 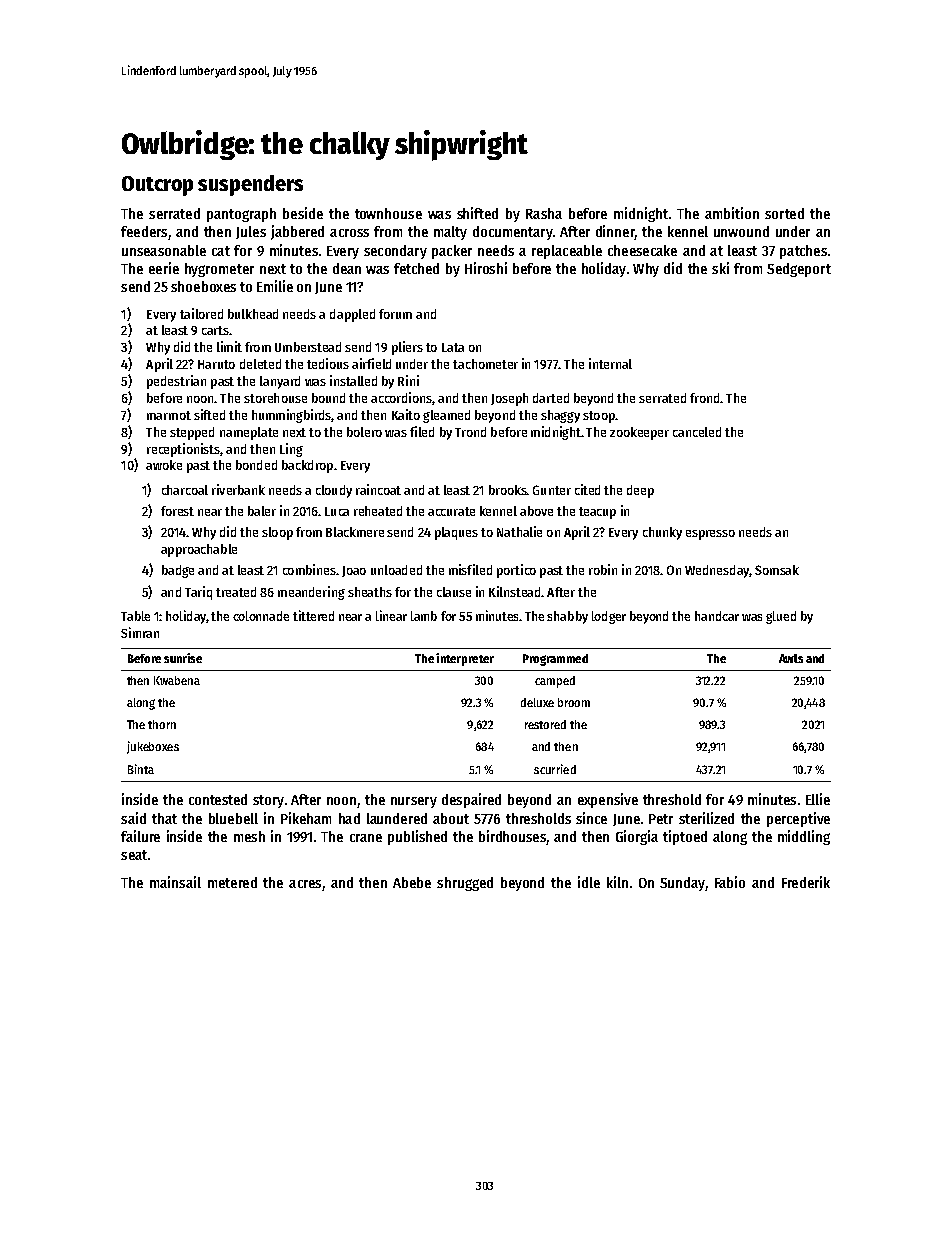 I want to click on Somsak, so click(x=777, y=570).
